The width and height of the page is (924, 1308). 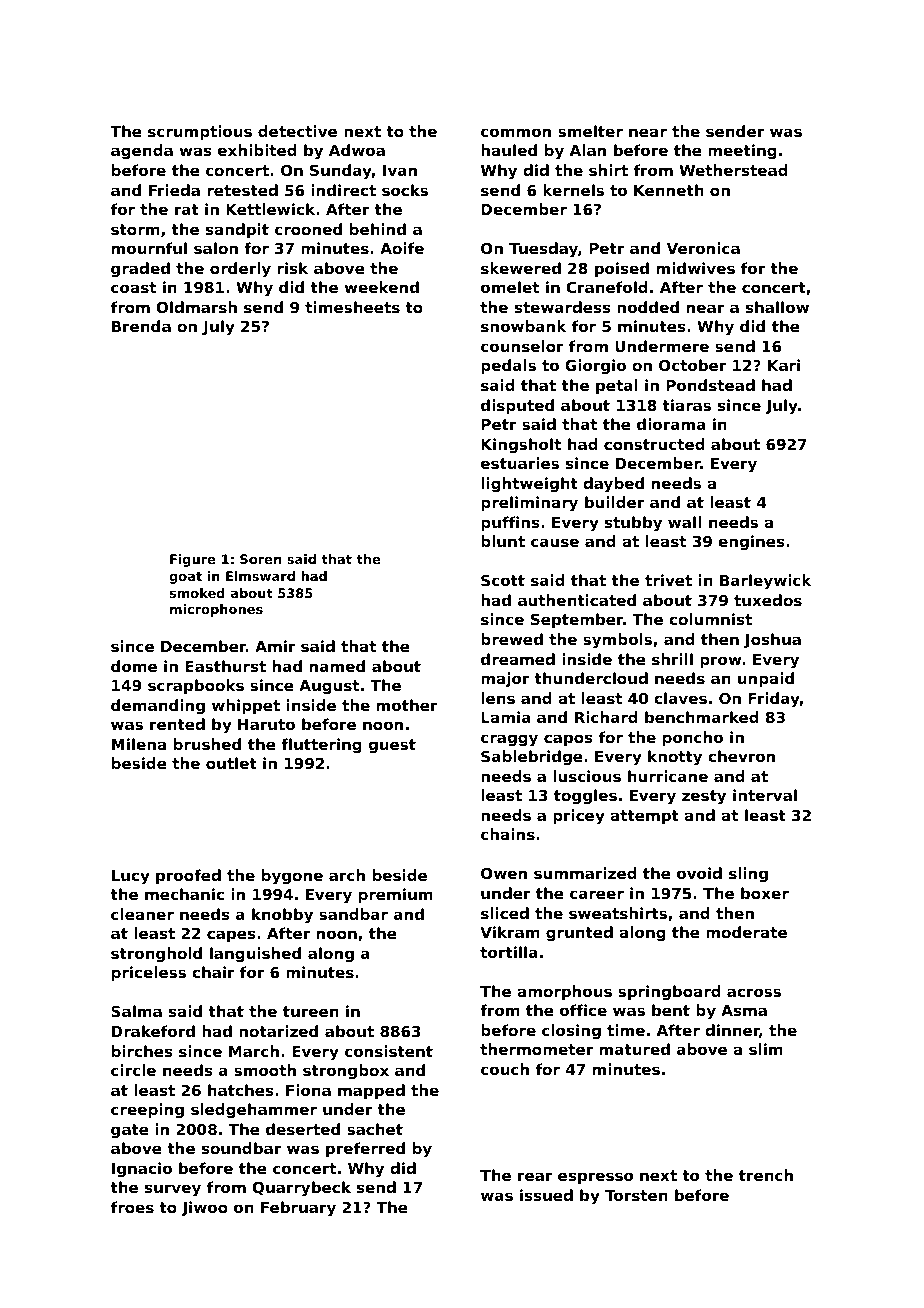 What do you see at coordinates (648, 307) in the page?
I see `nodded` at bounding box center [648, 307].
